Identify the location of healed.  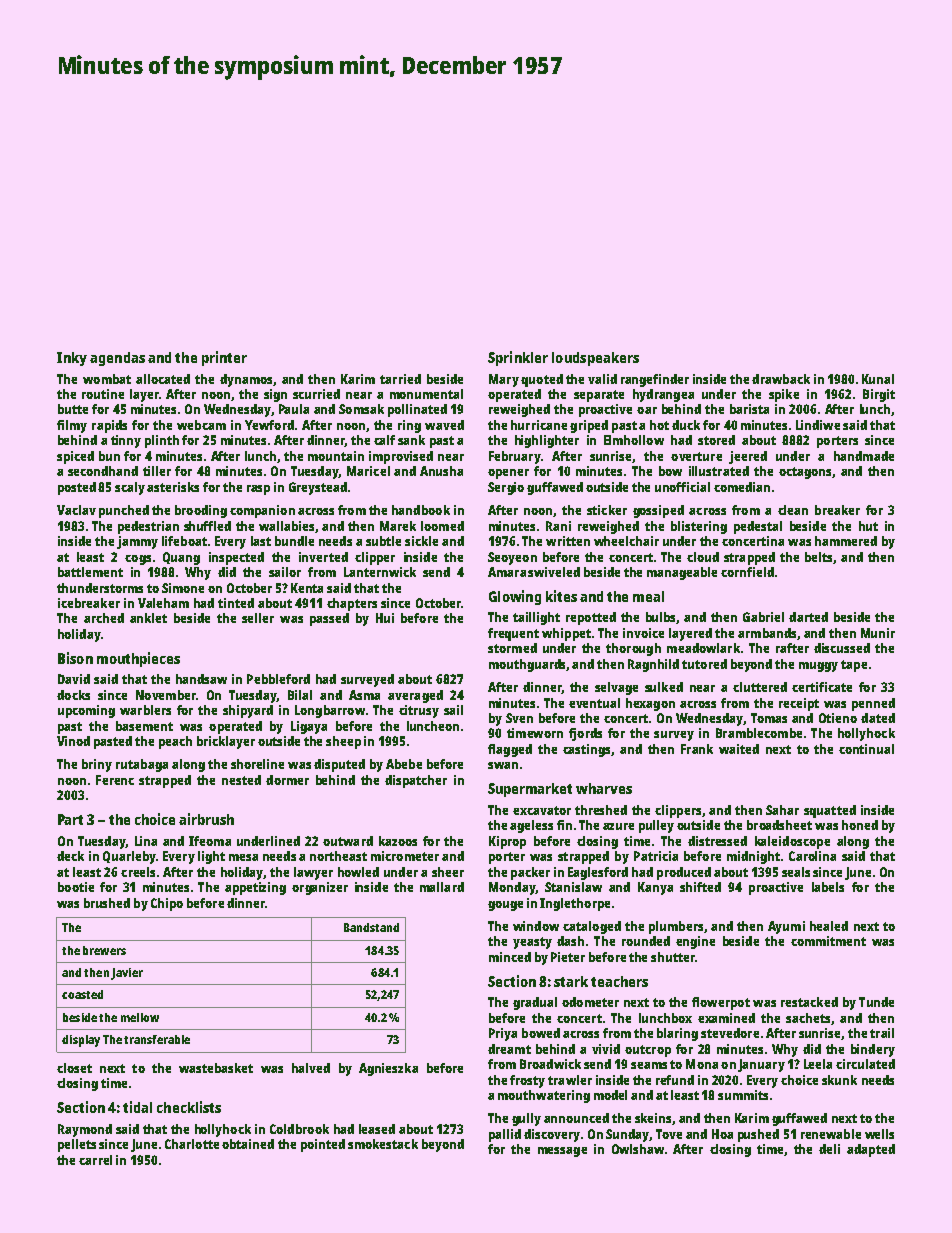
(829, 926).
